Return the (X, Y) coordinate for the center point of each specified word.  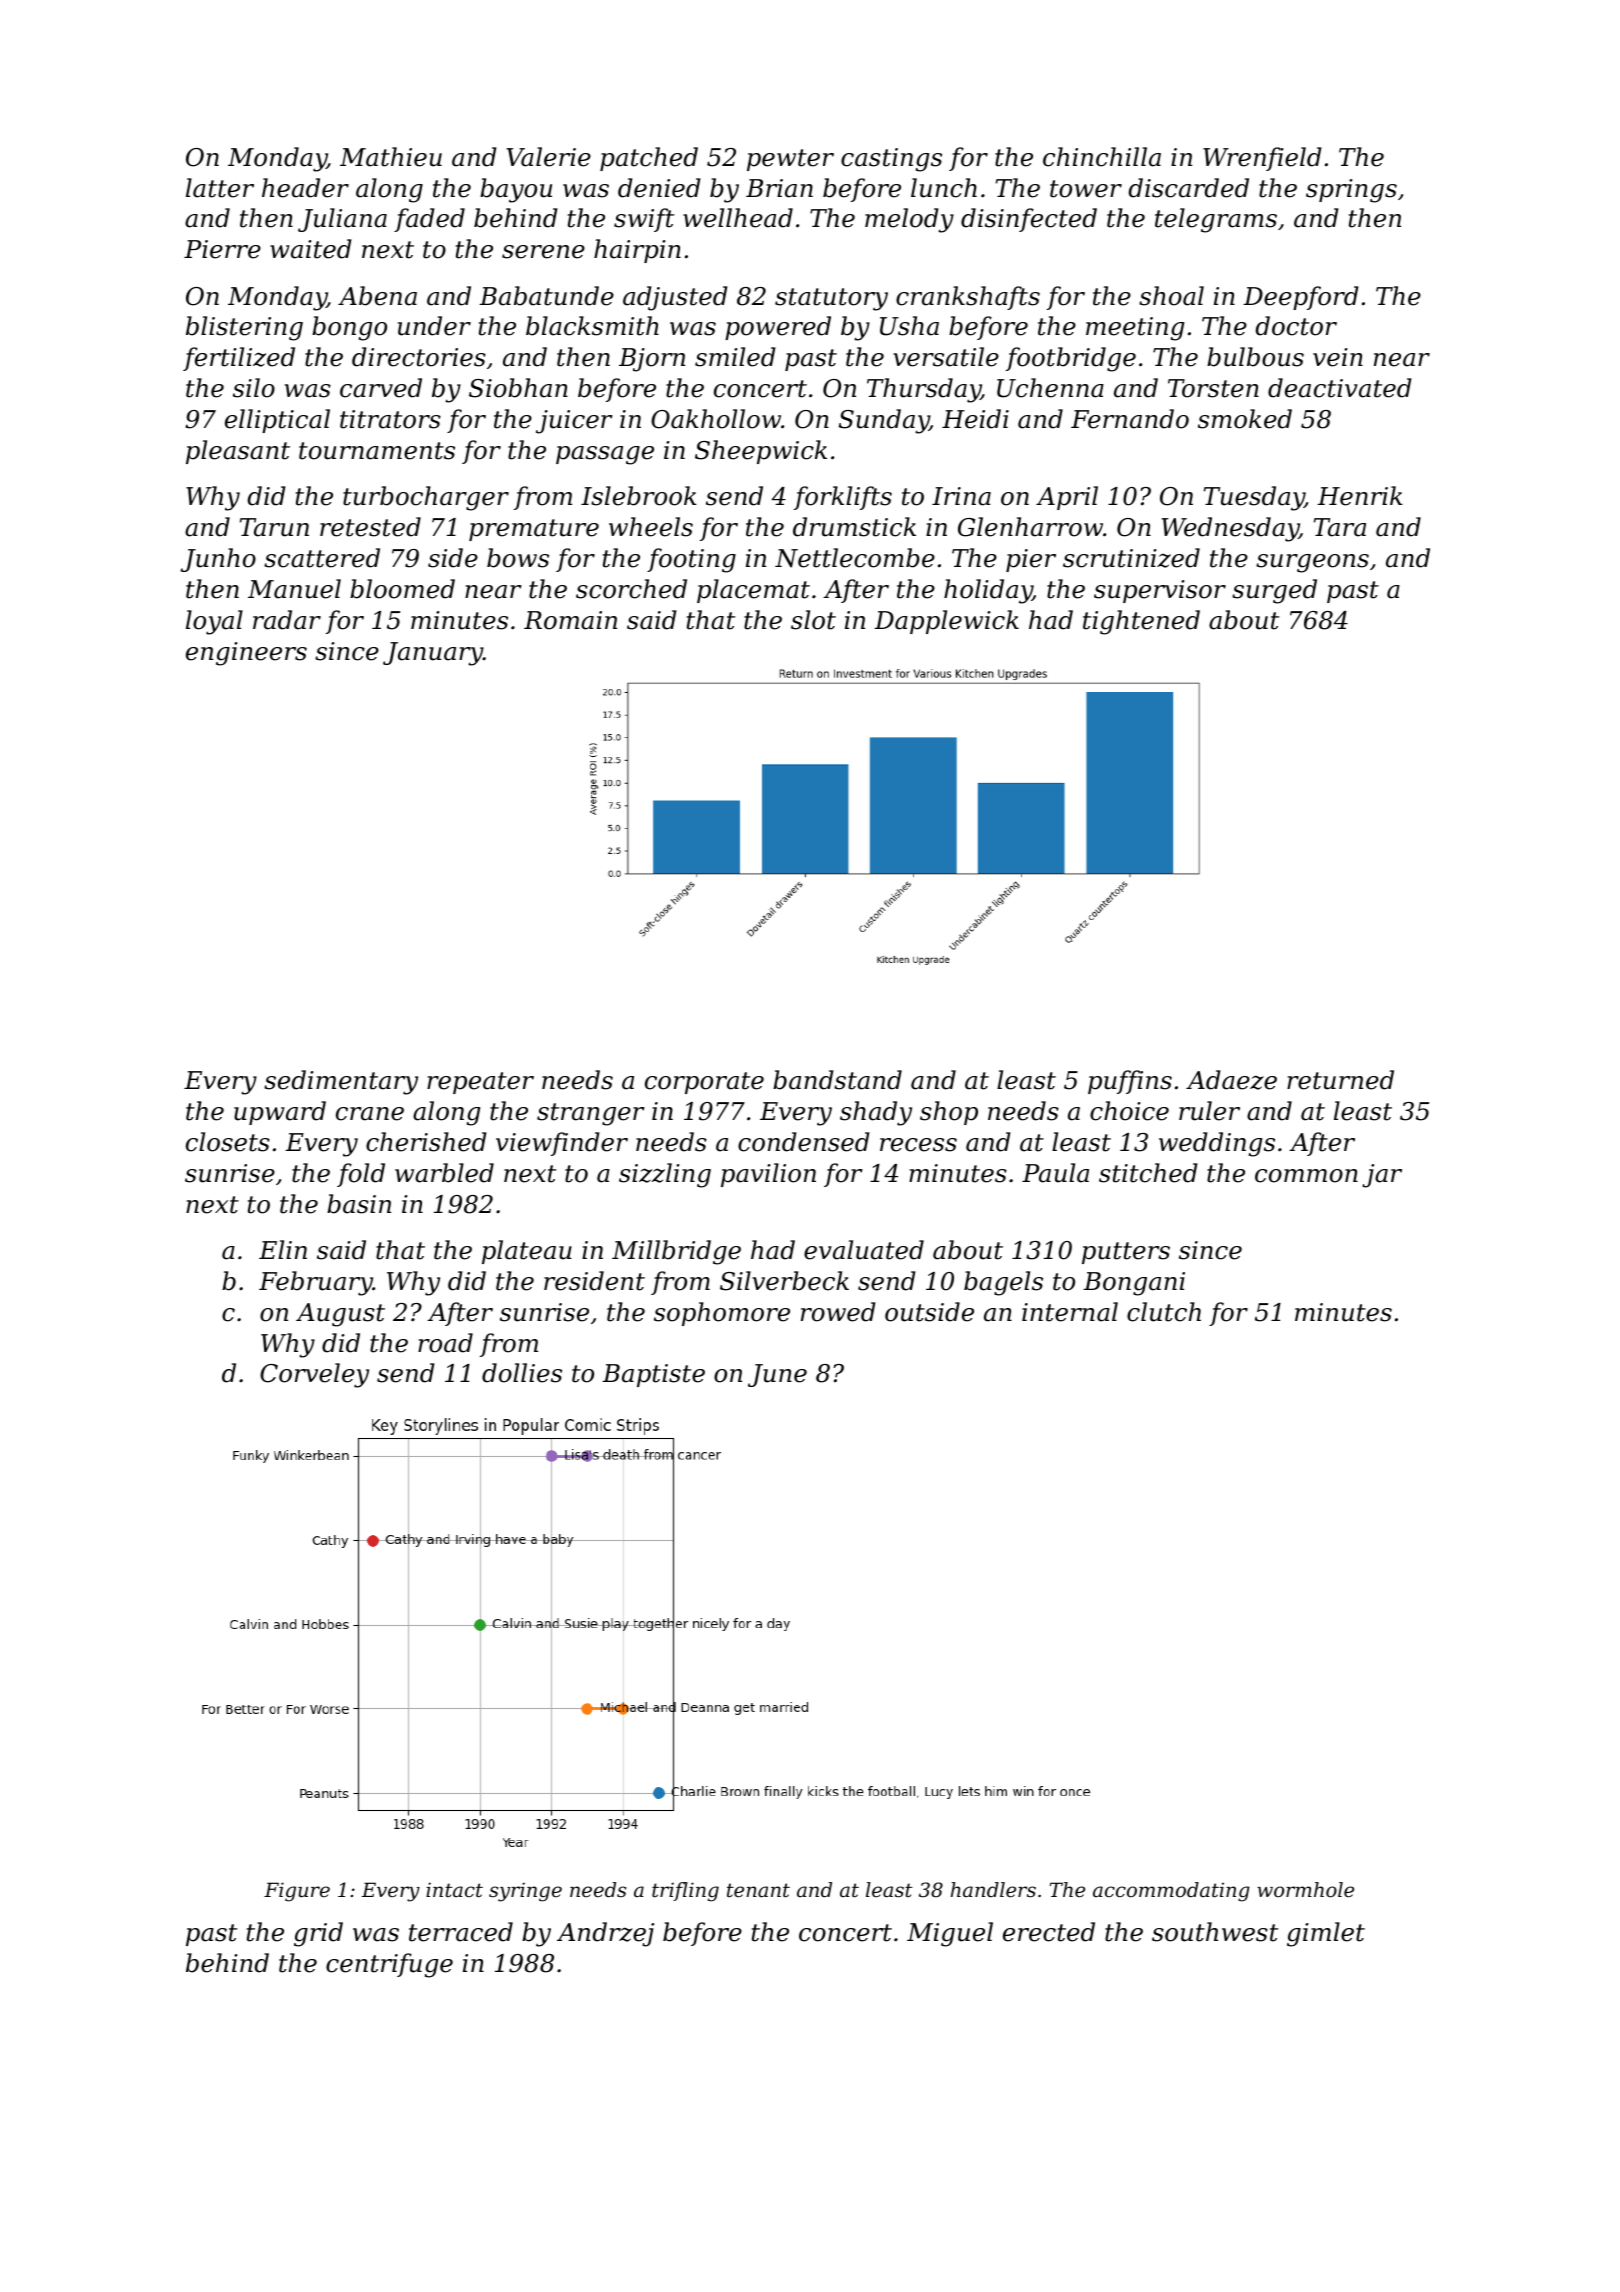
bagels (1003, 1283)
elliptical (277, 421)
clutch (1164, 1312)
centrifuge (389, 1965)
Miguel (950, 1934)
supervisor (1160, 591)
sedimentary (341, 1082)
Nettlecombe (855, 558)
